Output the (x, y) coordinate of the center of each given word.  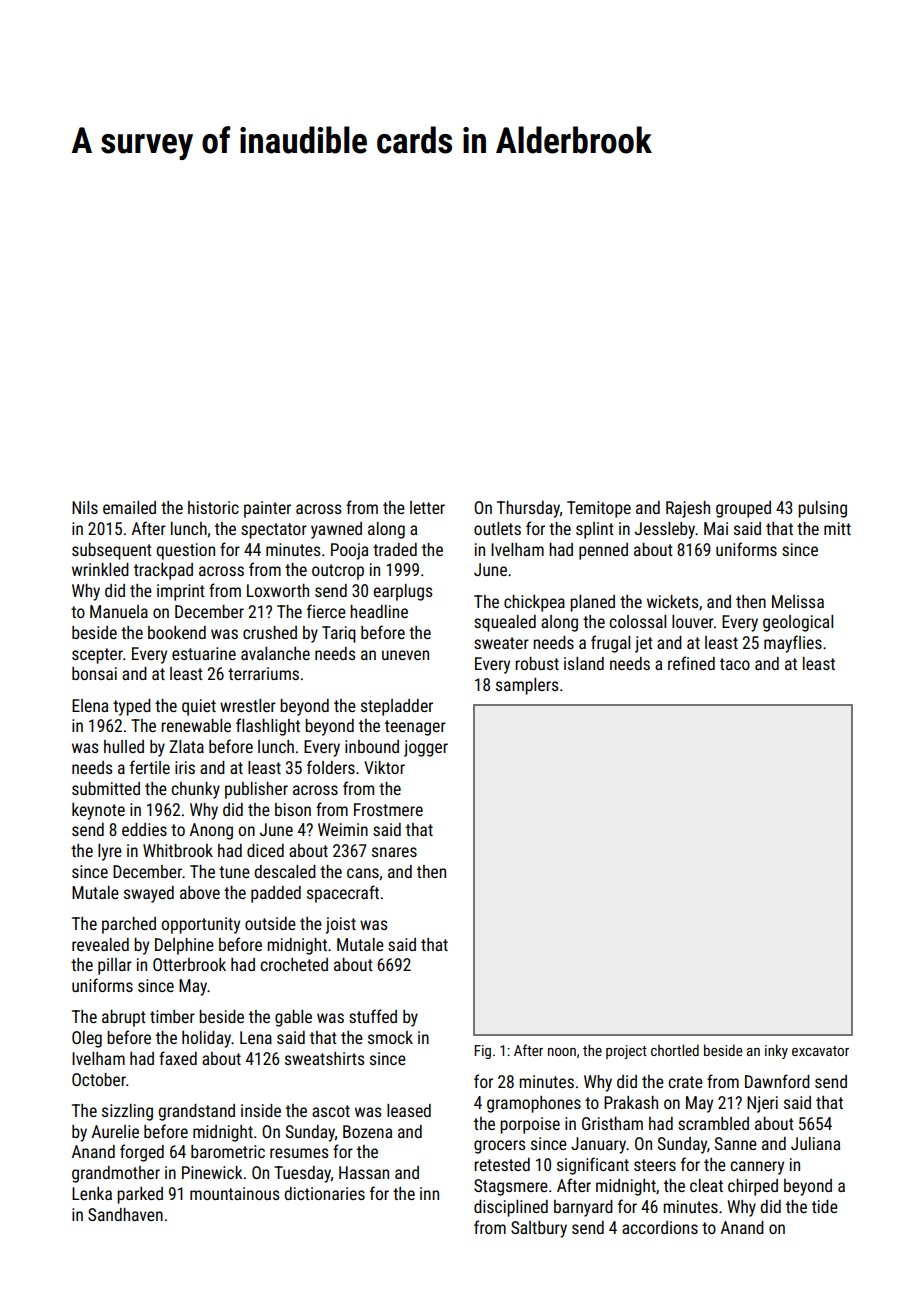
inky (776, 1051)
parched (129, 925)
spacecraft (343, 894)
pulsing (822, 509)
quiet (199, 707)
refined (691, 663)
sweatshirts (324, 1058)
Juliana (815, 1143)
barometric (228, 1151)
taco (735, 664)
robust (537, 663)
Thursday (528, 509)
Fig (482, 1052)
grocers (499, 1147)
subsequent (112, 551)
